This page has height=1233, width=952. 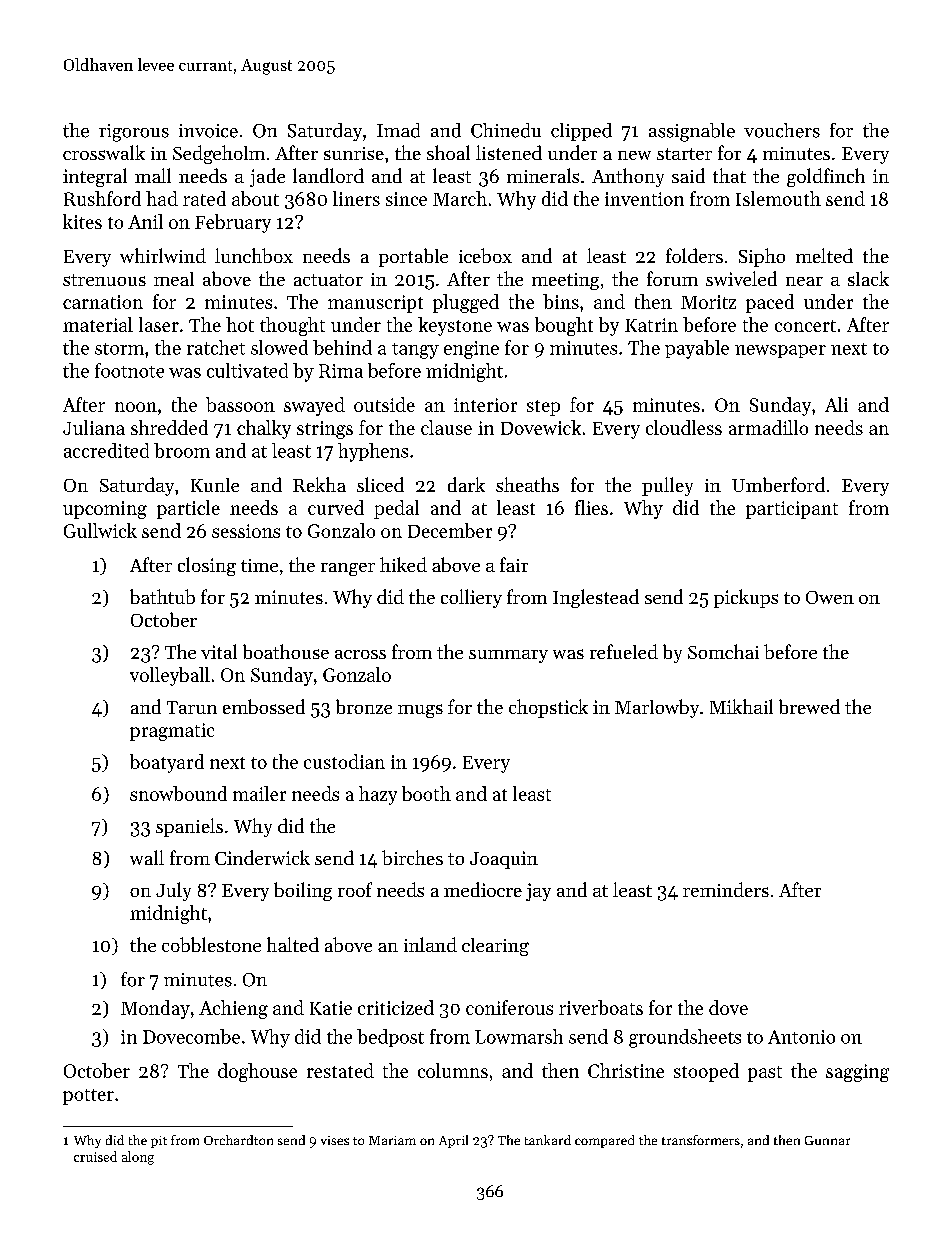 What do you see at coordinates (506, 130) in the page?
I see `Chinedu` at bounding box center [506, 130].
